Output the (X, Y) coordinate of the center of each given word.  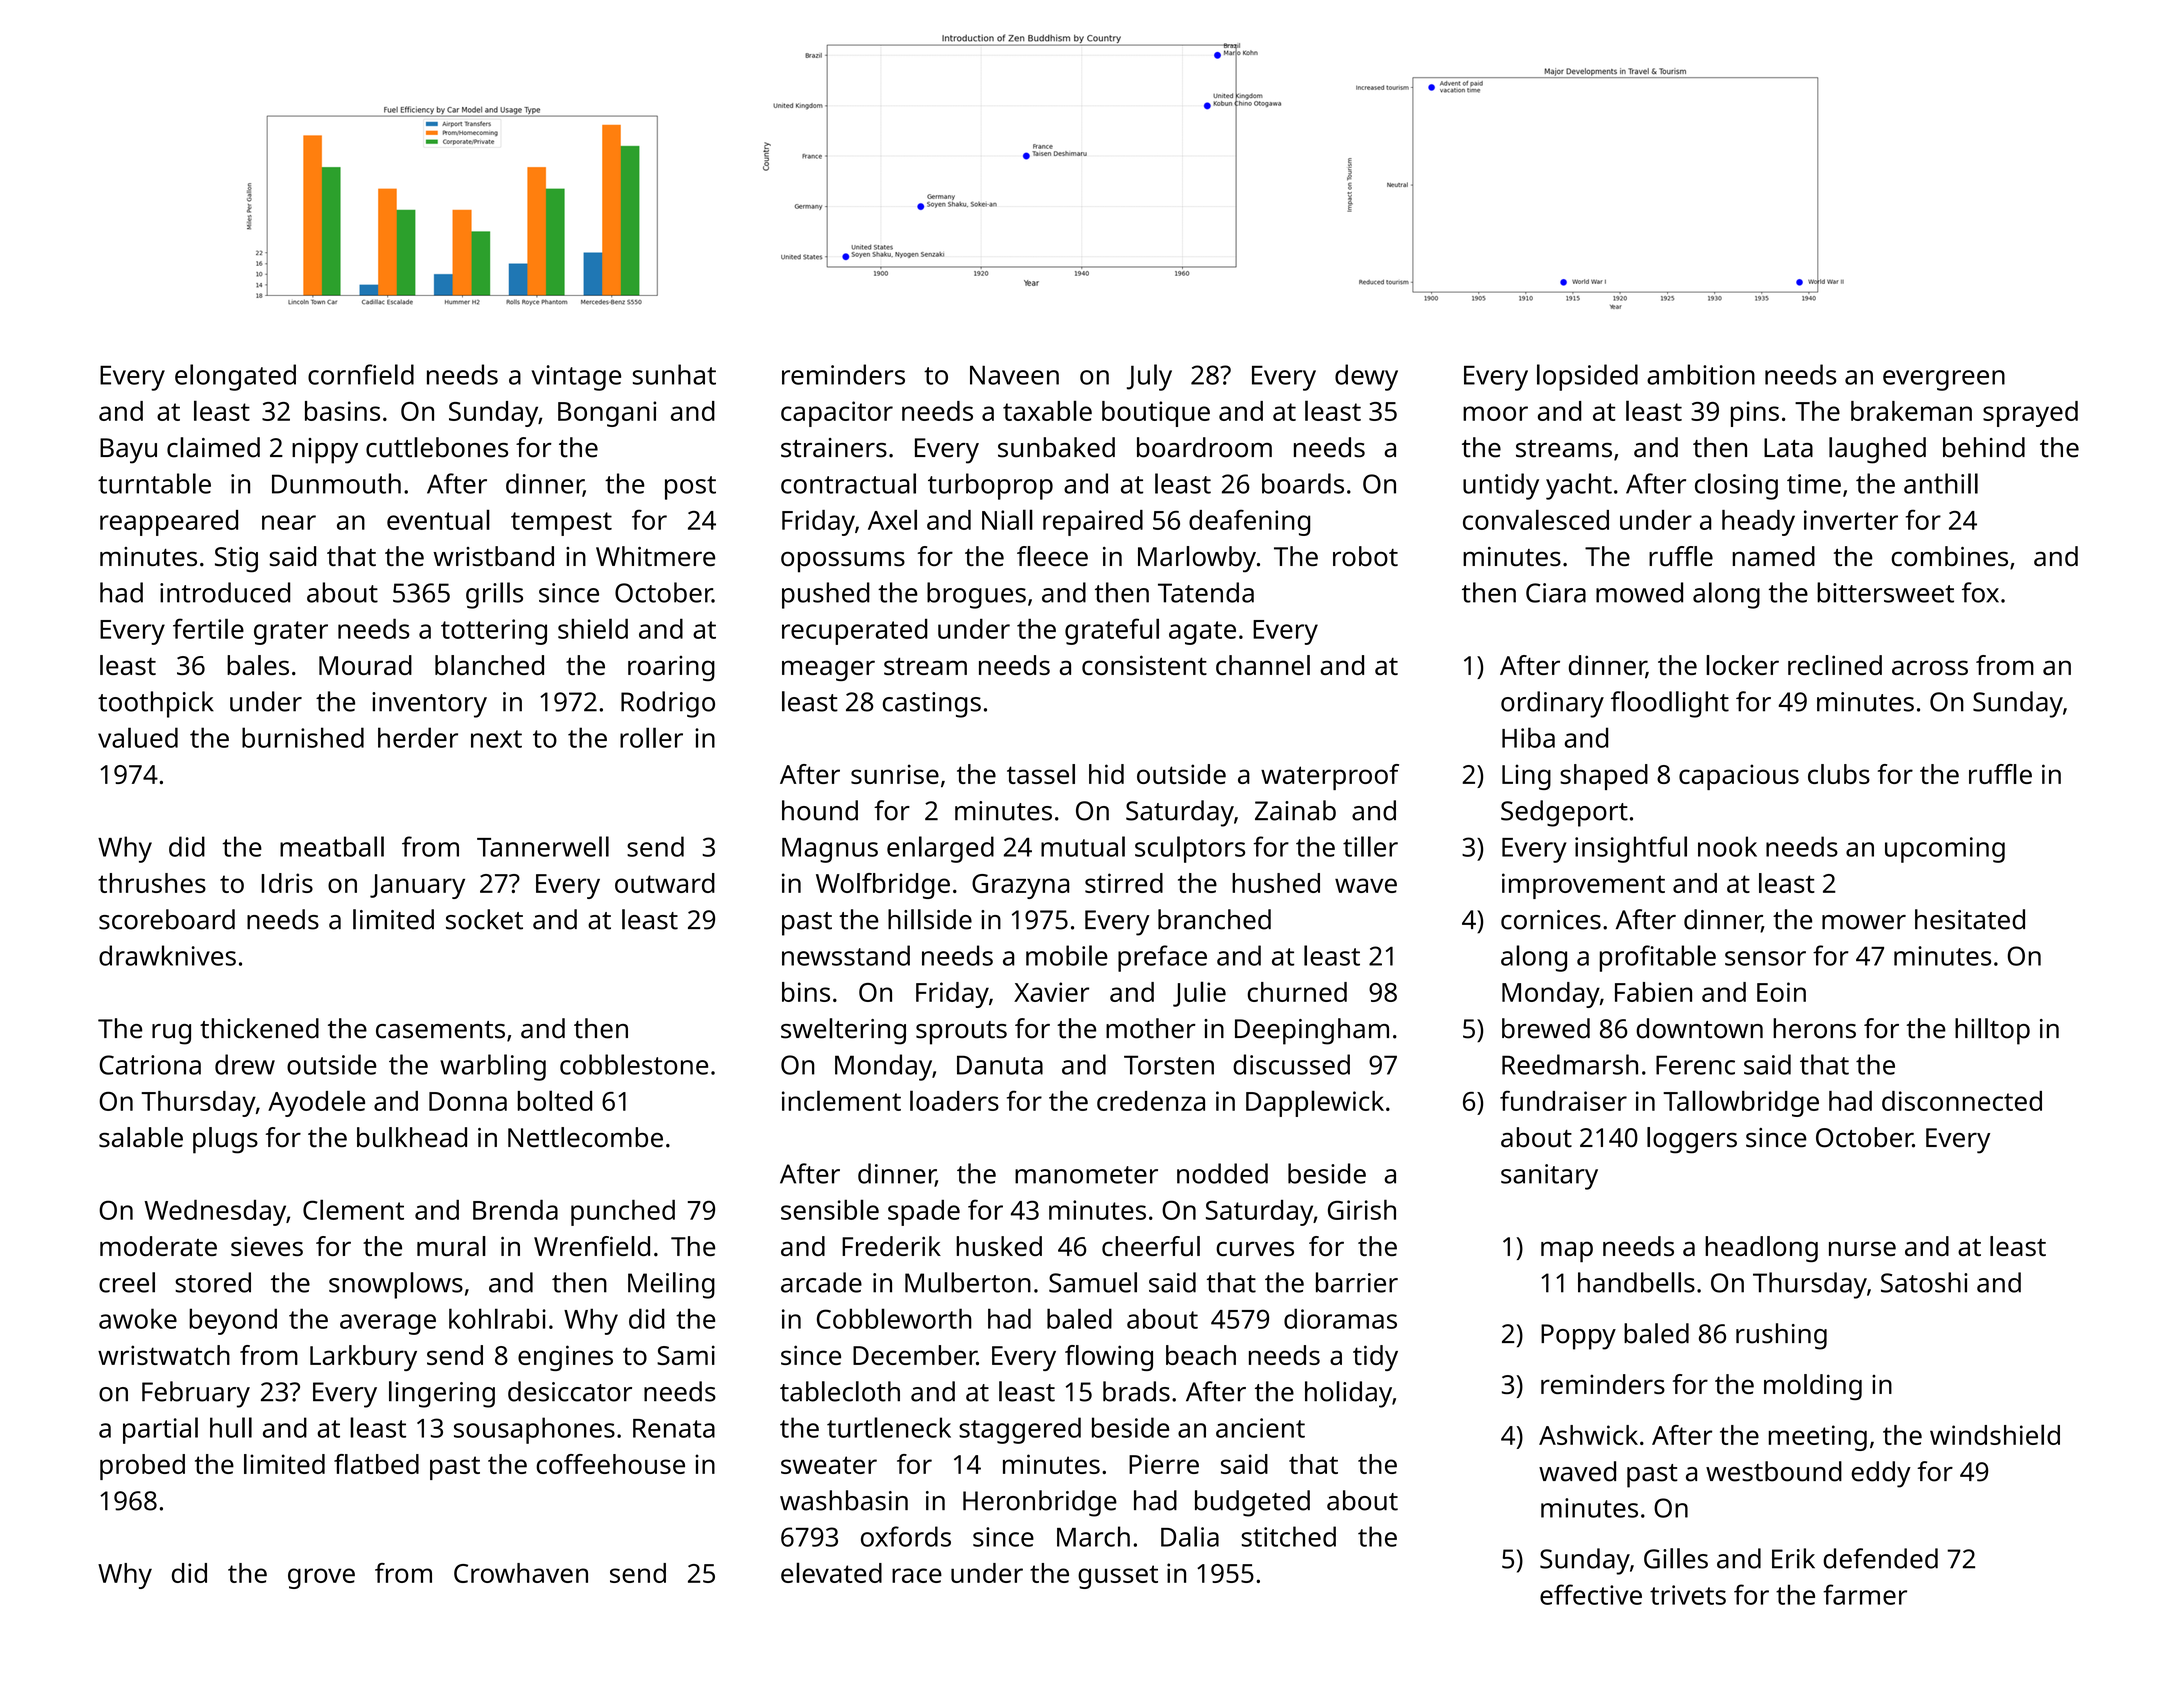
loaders (954, 1100)
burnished (303, 737)
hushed (1276, 883)
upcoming (1945, 850)
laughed (1877, 450)
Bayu (128, 451)
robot (1365, 556)
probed (142, 1467)
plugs (225, 1140)
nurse (1862, 1248)
